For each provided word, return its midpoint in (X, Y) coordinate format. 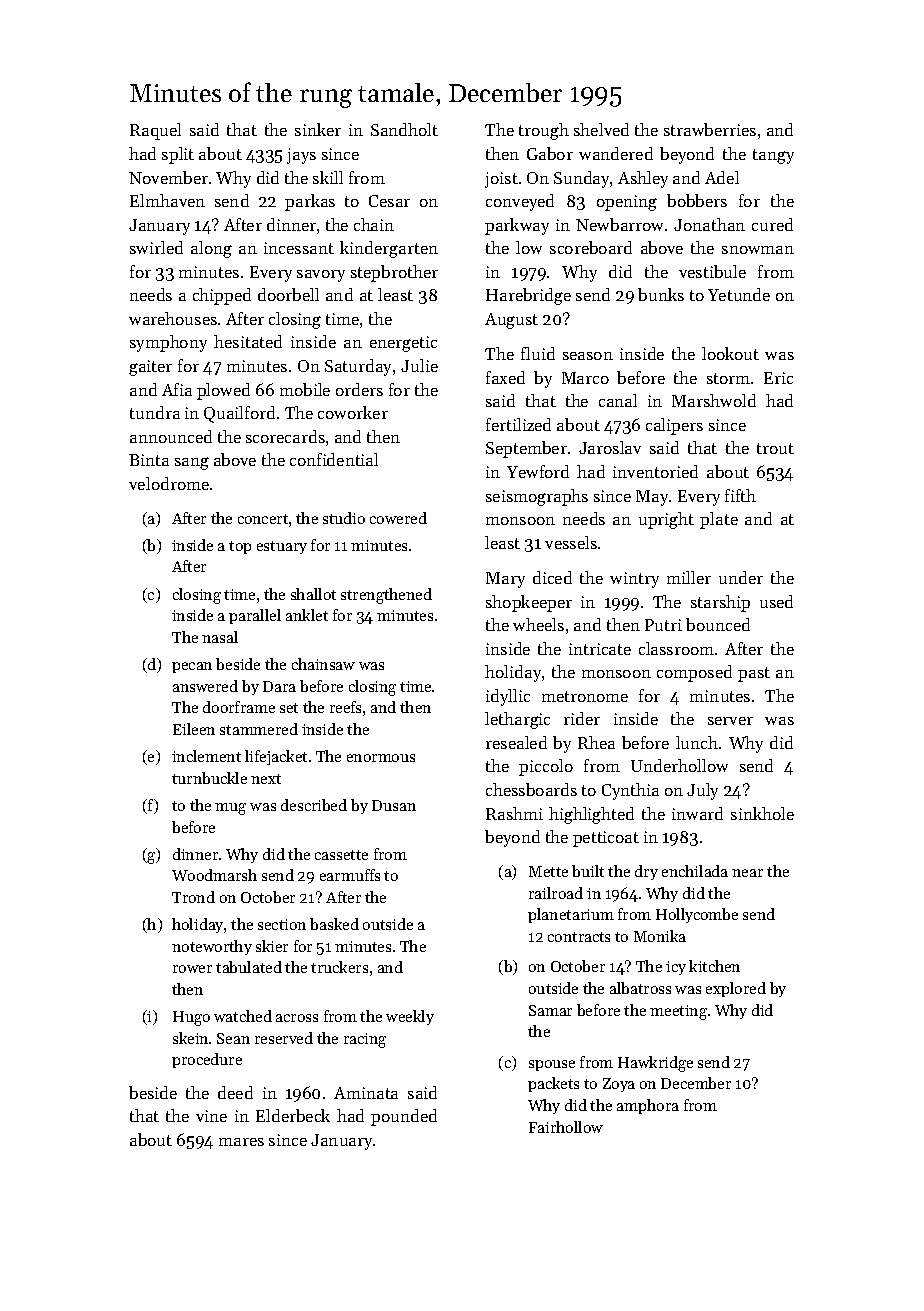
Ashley (643, 179)
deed (235, 1092)
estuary (282, 547)
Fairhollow (566, 1127)
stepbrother (394, 273)
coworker (353, 412)
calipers (674, 426)
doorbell (288, 294)
